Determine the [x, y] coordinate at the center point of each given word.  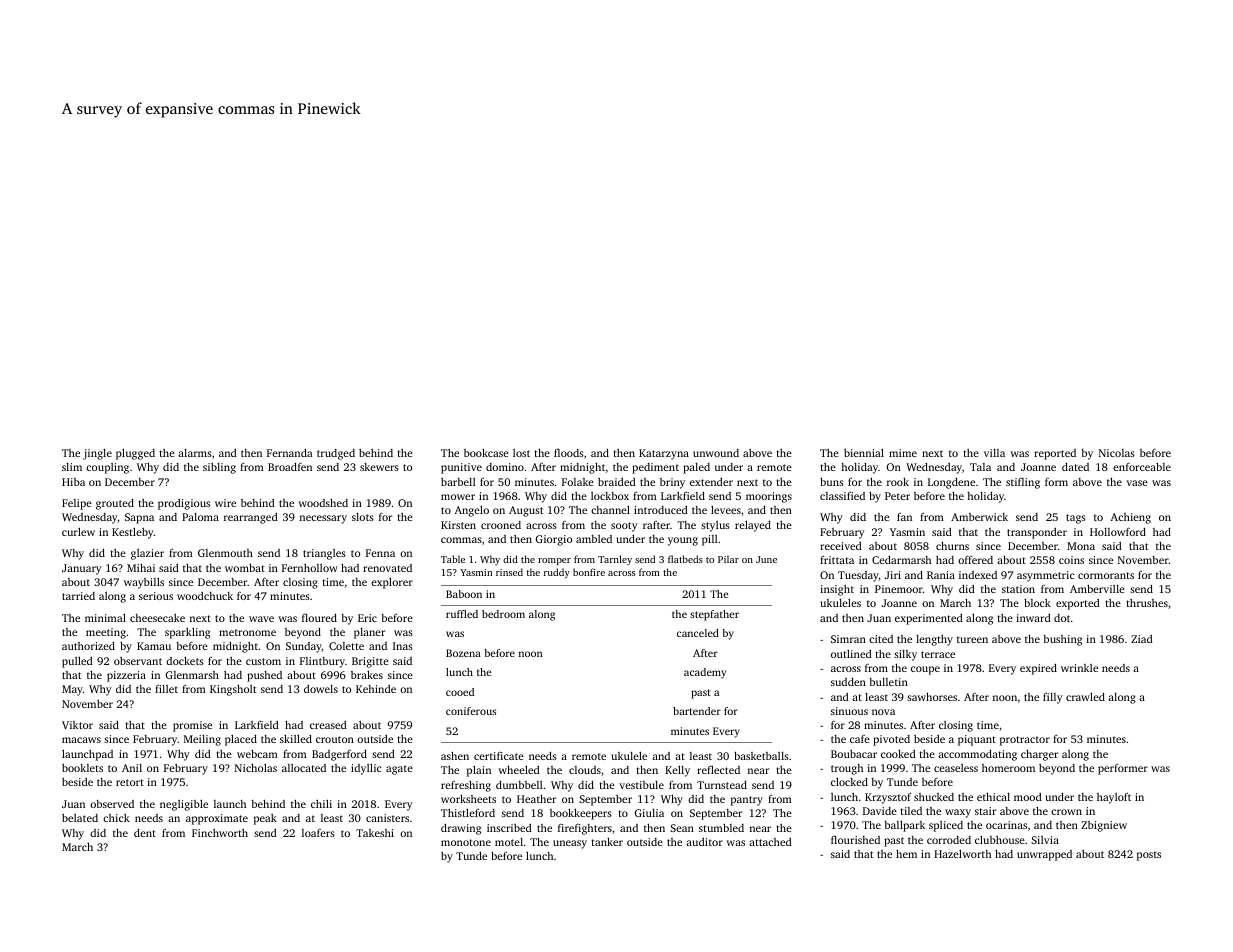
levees [726, 509]
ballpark [904, 826]
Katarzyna [664, 454]
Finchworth [220, 833]
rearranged [251, 518]
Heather [536, 798]
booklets [82, 768]
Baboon [464, 594]
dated [1075, 467]
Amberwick [979, 517]
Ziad [1142, 639]
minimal [105, 617]
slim [72, 467]
